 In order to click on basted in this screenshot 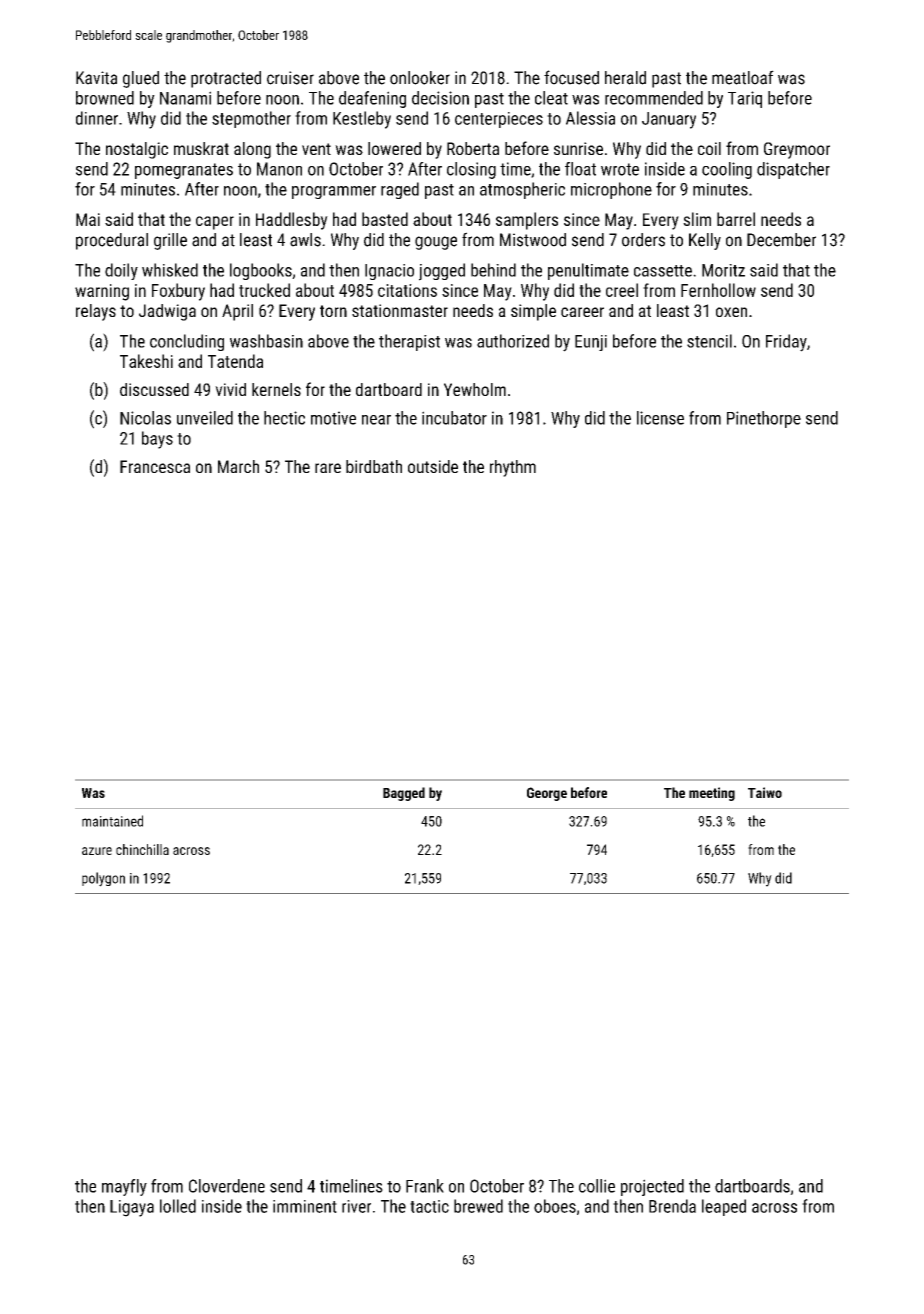, I will do `click(385, 219)`.
